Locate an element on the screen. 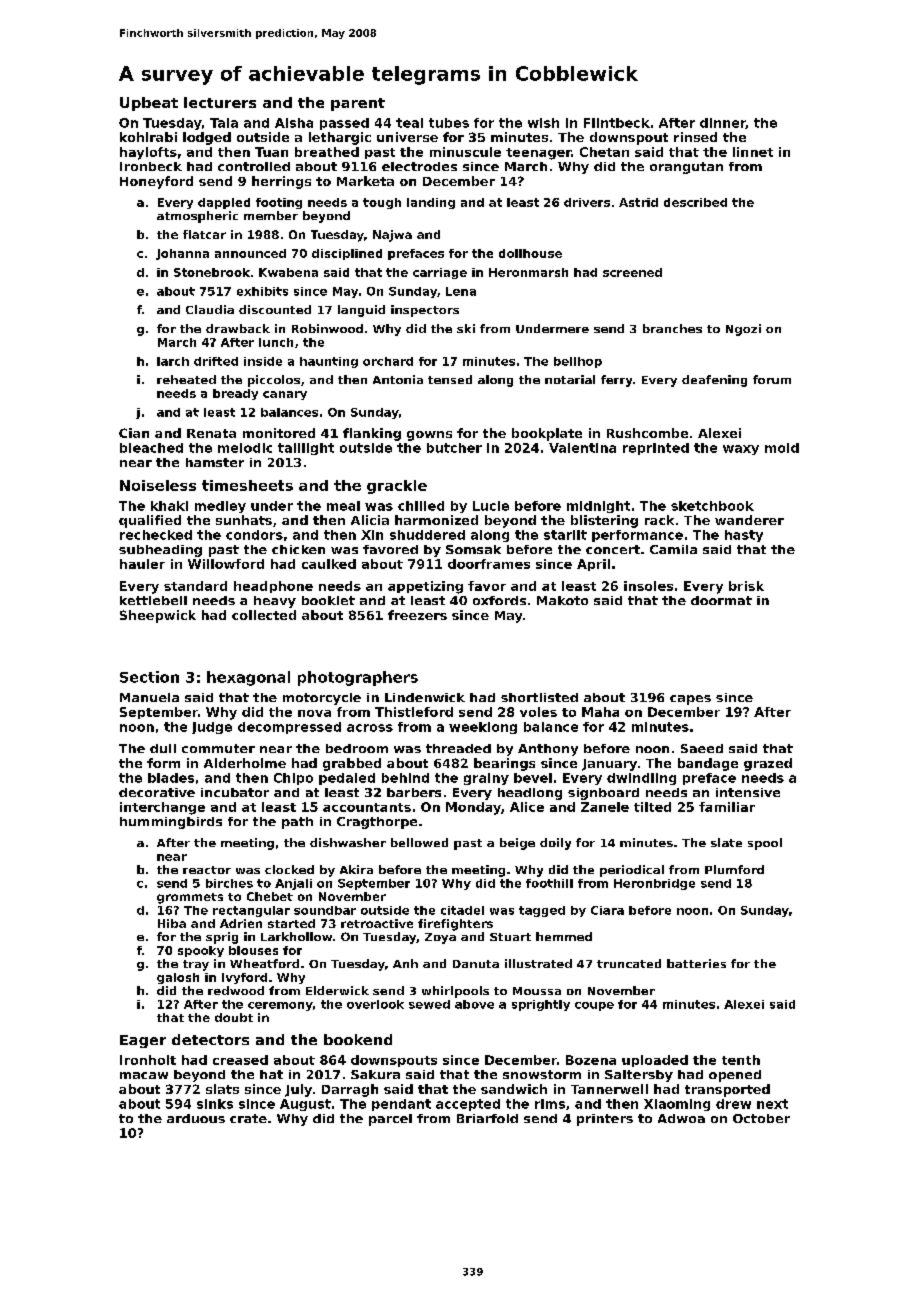 This screenshot has height=1308, width=924. branches is located at coordinates (672, 328).
